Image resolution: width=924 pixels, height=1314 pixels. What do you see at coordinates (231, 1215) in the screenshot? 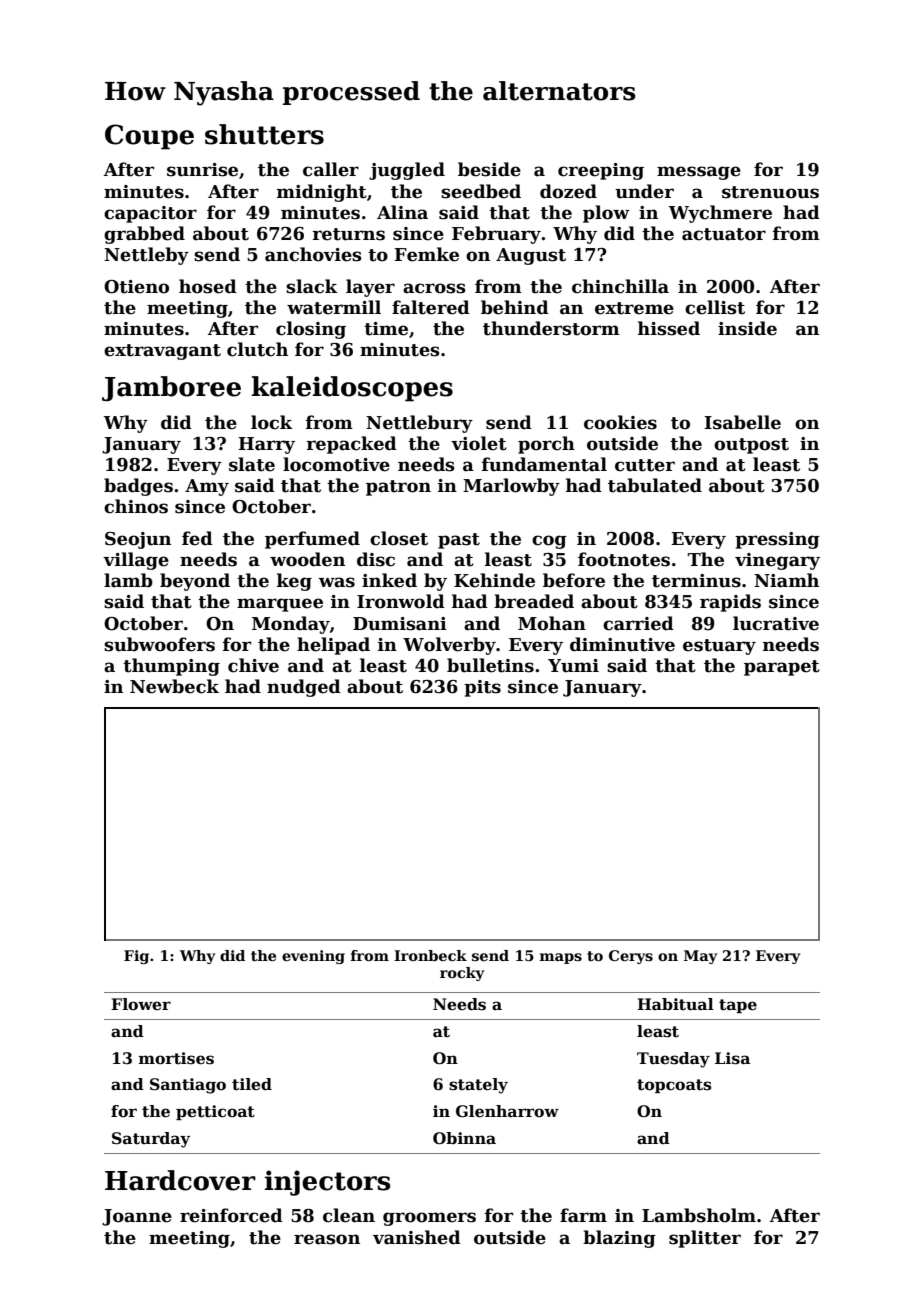
I see `reinforced` at bounding box center [231, 1215].
